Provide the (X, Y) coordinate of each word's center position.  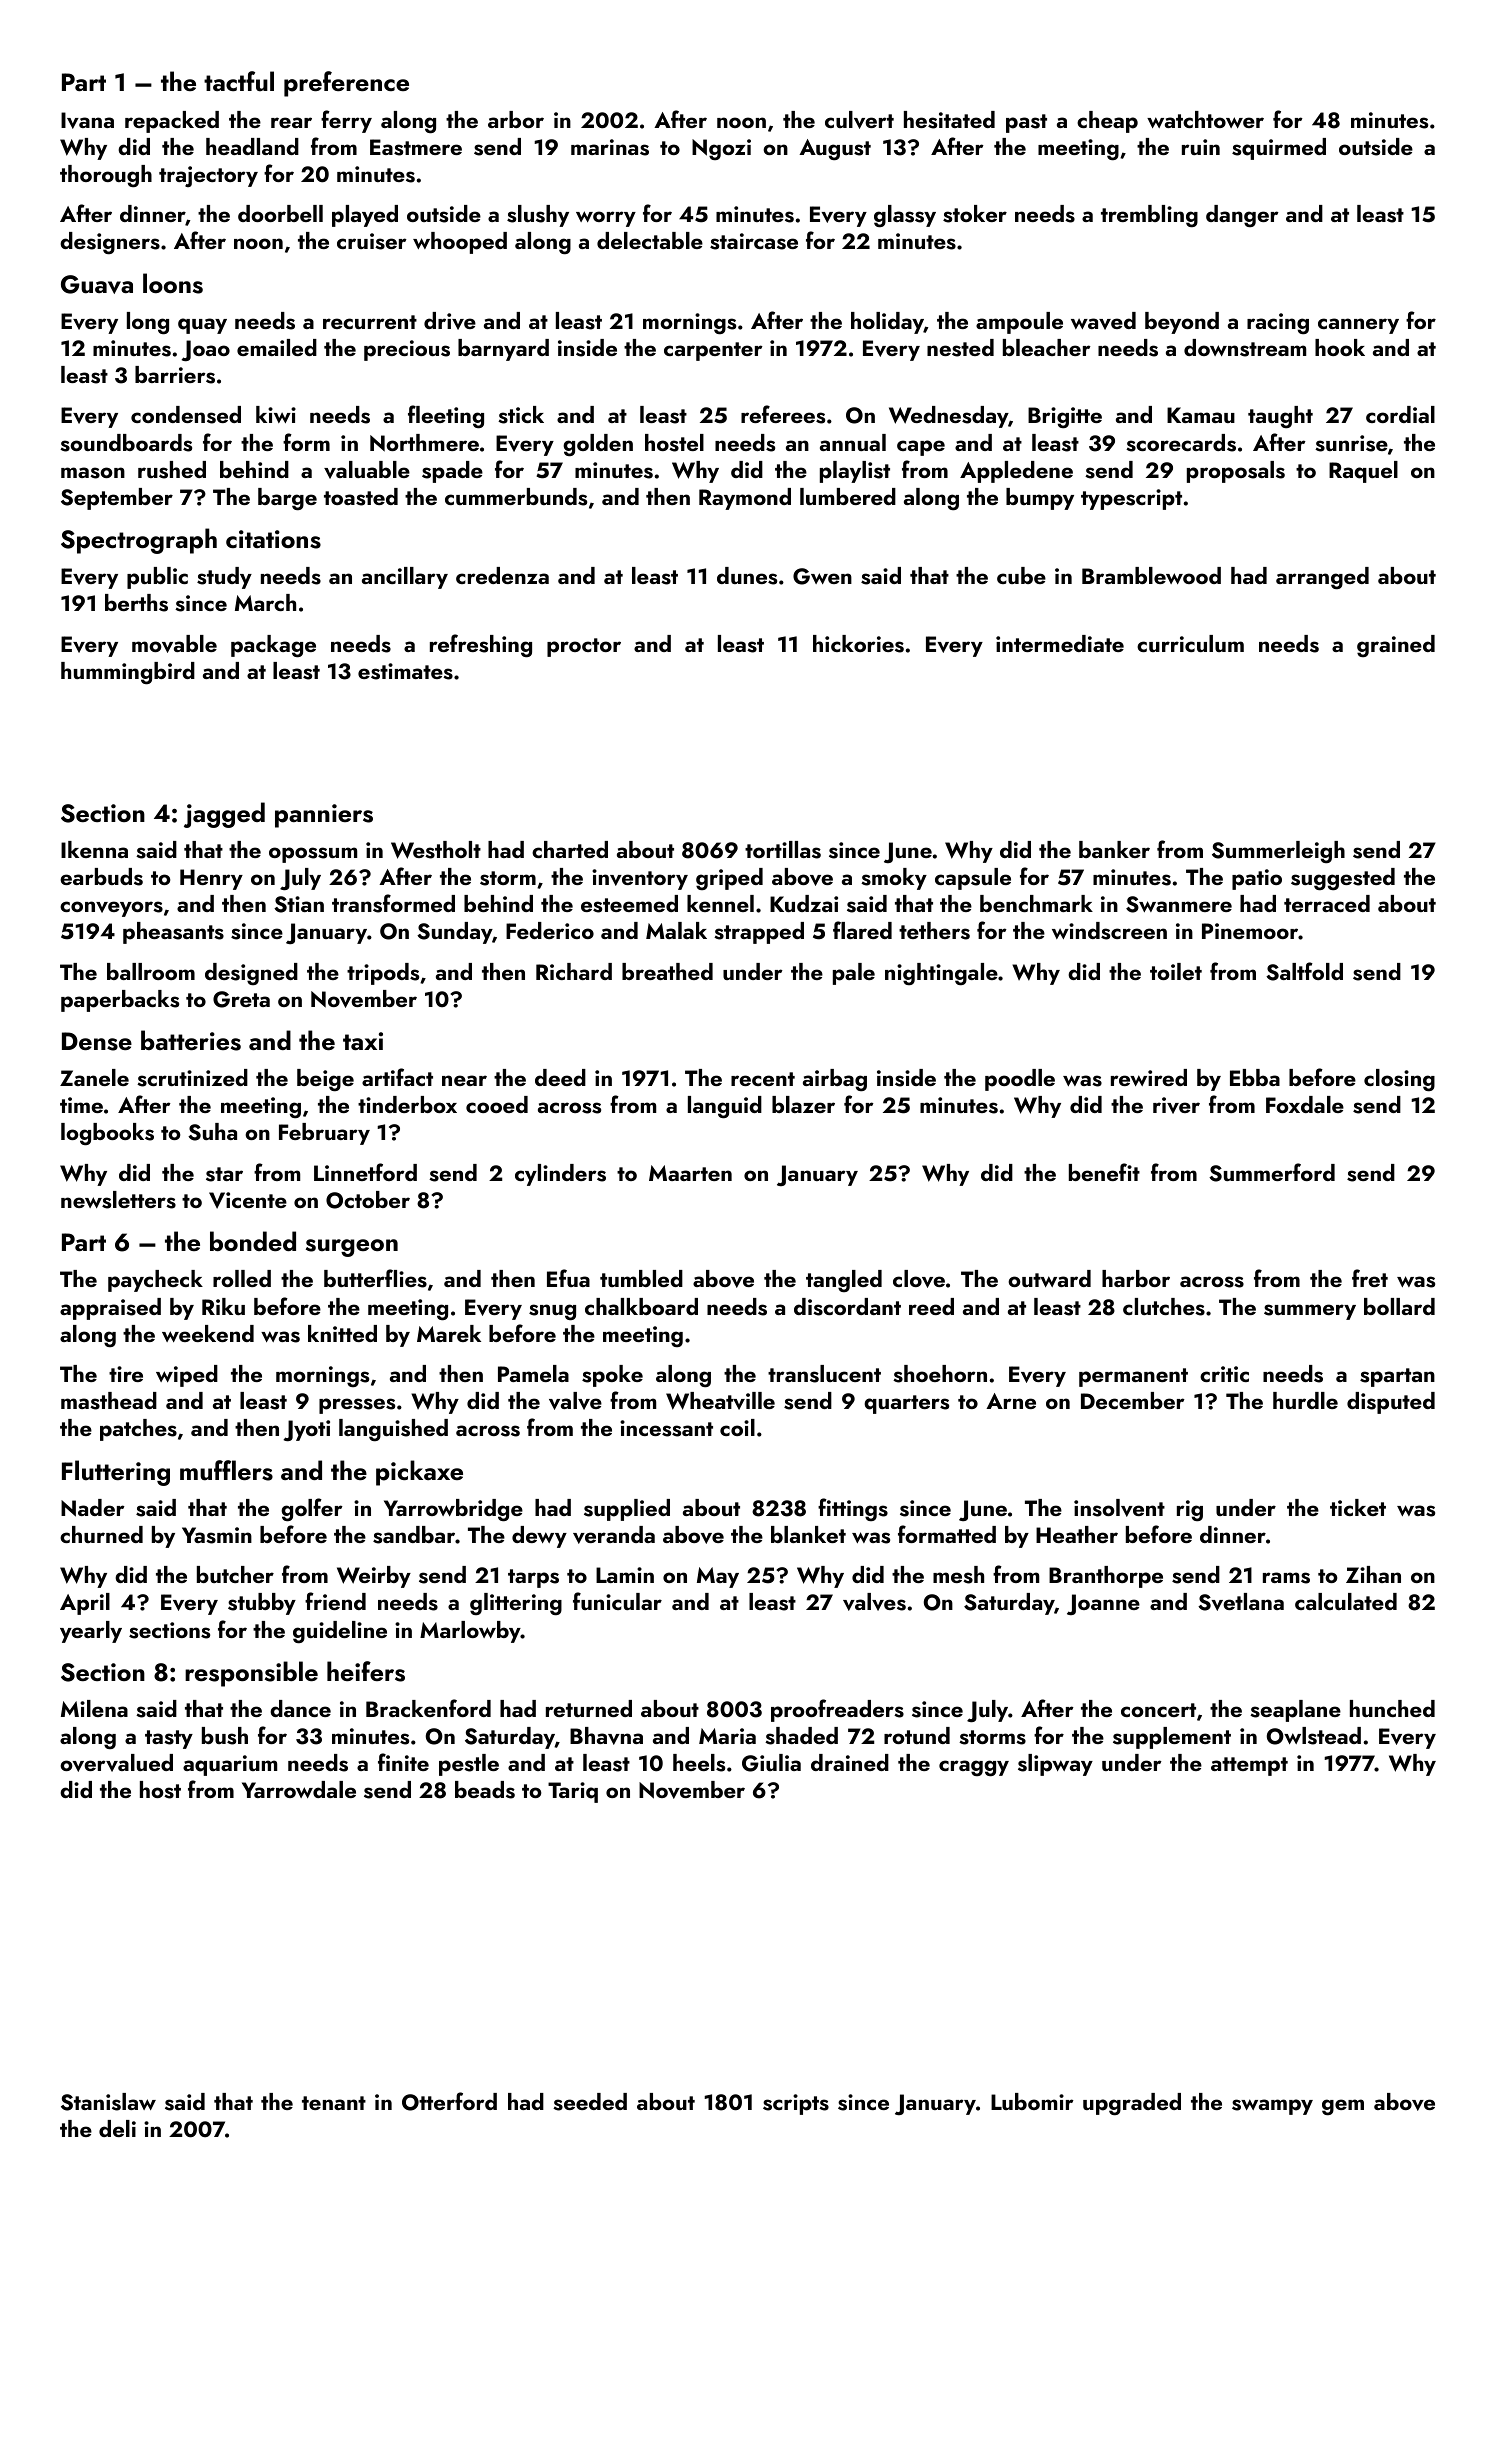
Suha (212, 1132)
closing (1399, 1080)
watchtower (1205, 119)
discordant (847, 1307)
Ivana (87, 120)
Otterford (449, 2101)
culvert (859, 120)
